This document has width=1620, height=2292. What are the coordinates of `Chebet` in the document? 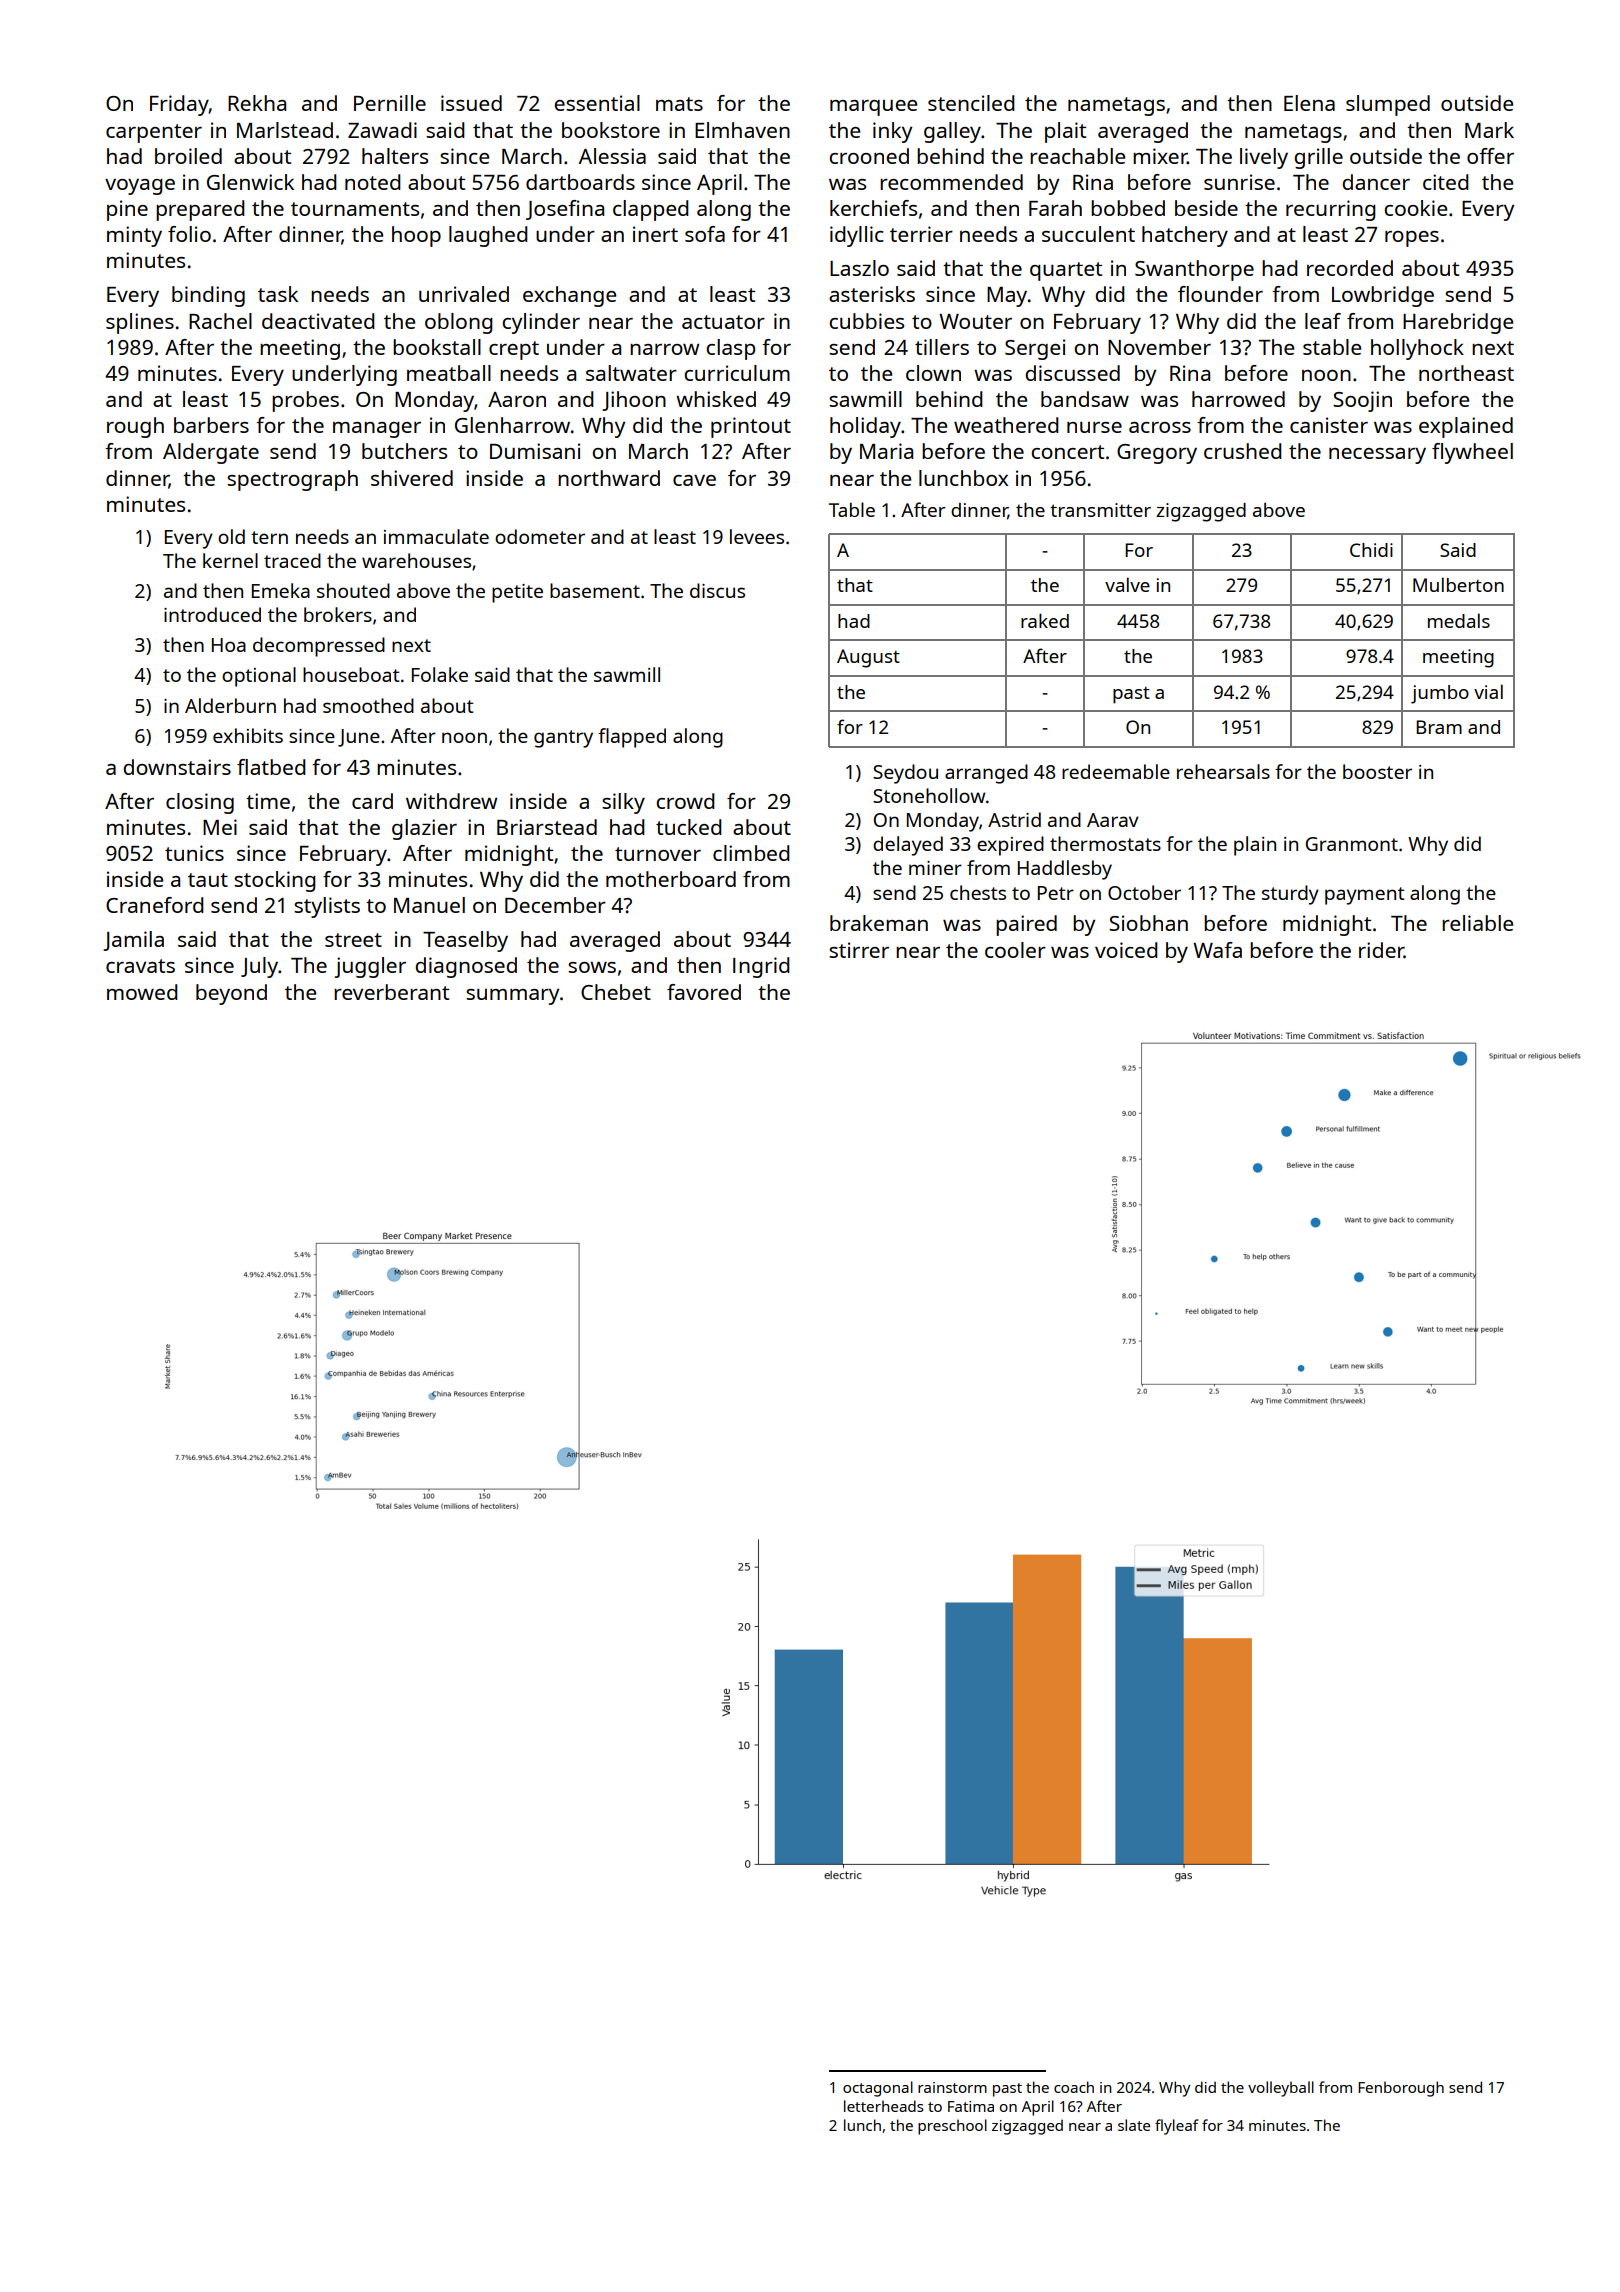 It's located at (616, 992).
